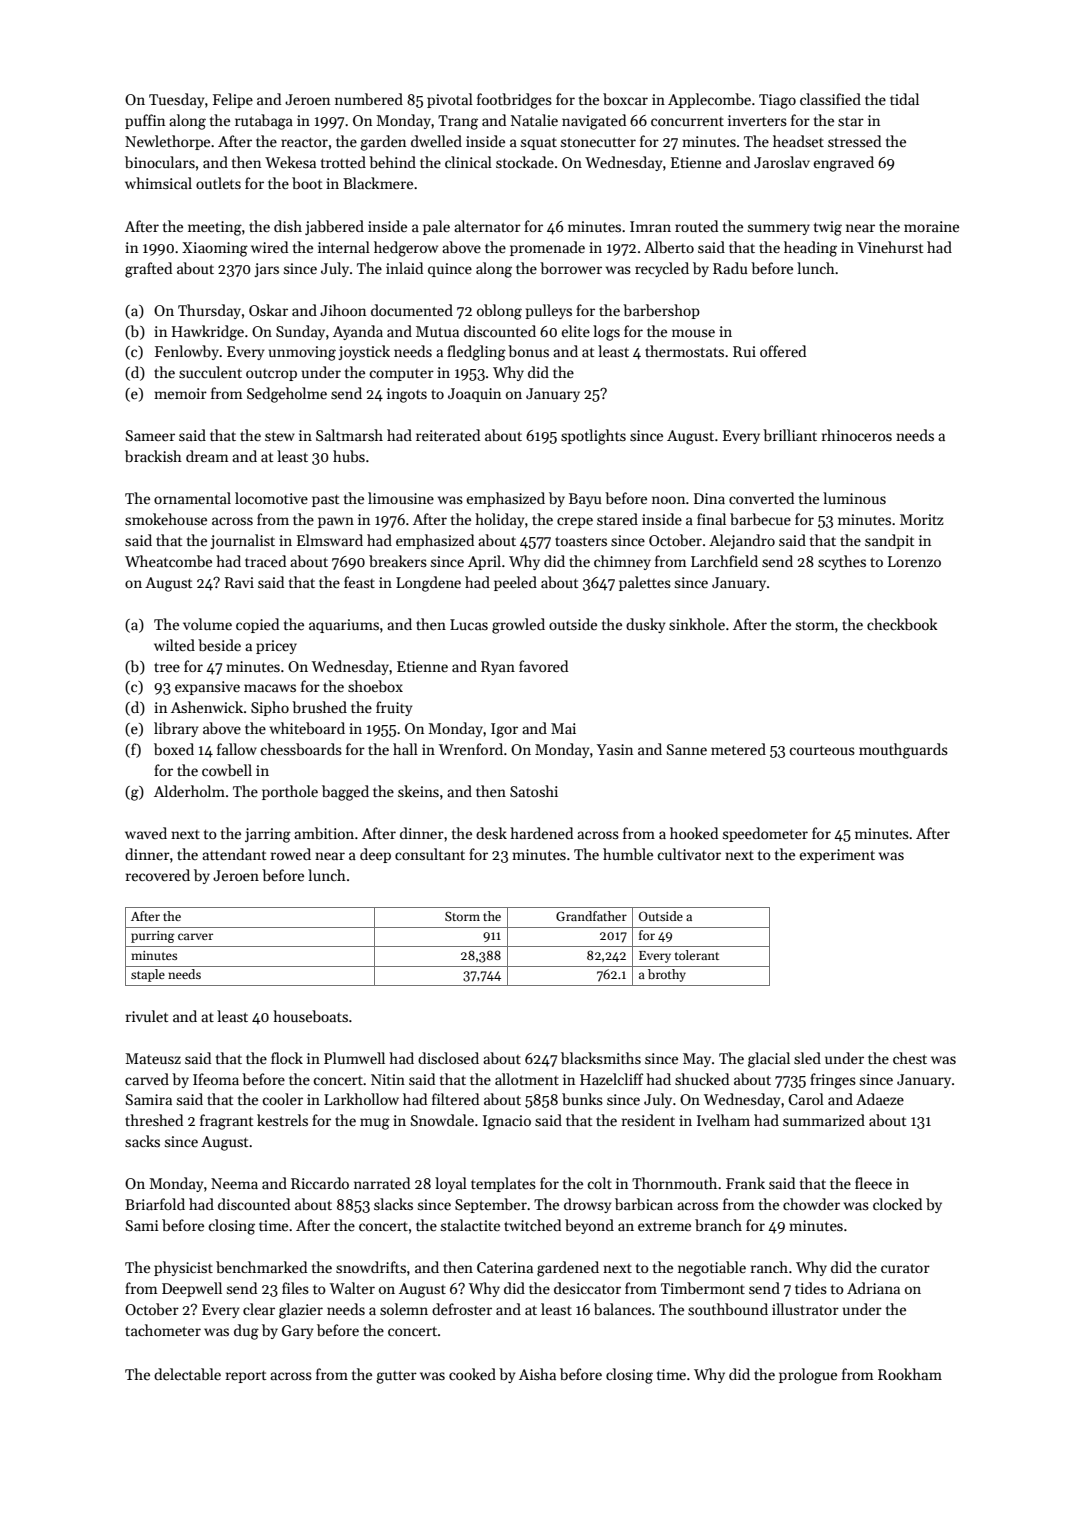 Image resolution: width=1087 pixels, height=1537 pixels. What do you see at coordinates (174, 645) in the image?
I see `wilted` at bounding box center [174, 645].
